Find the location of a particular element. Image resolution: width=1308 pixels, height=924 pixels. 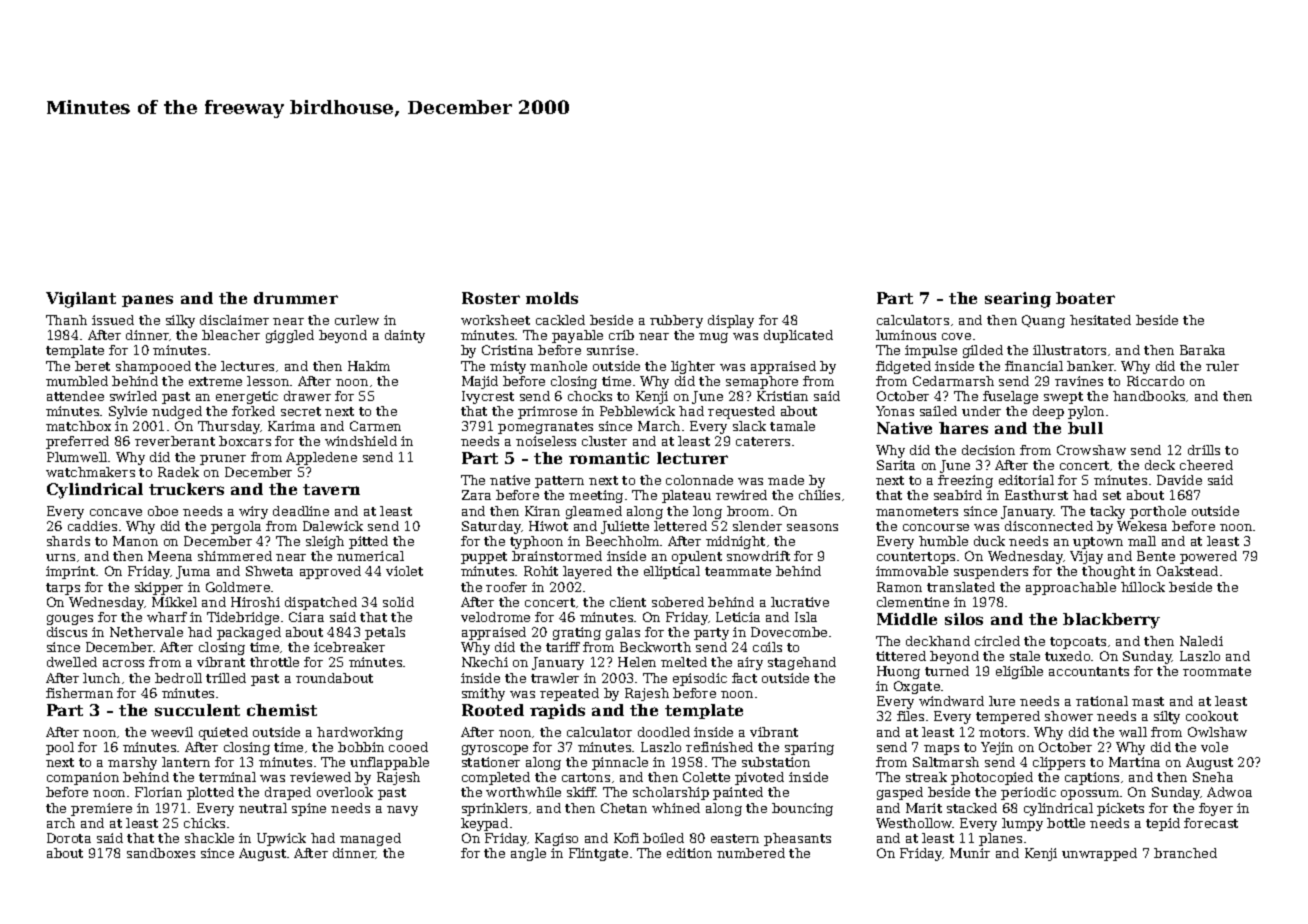

Radek is located at coordinates (178, 472).
